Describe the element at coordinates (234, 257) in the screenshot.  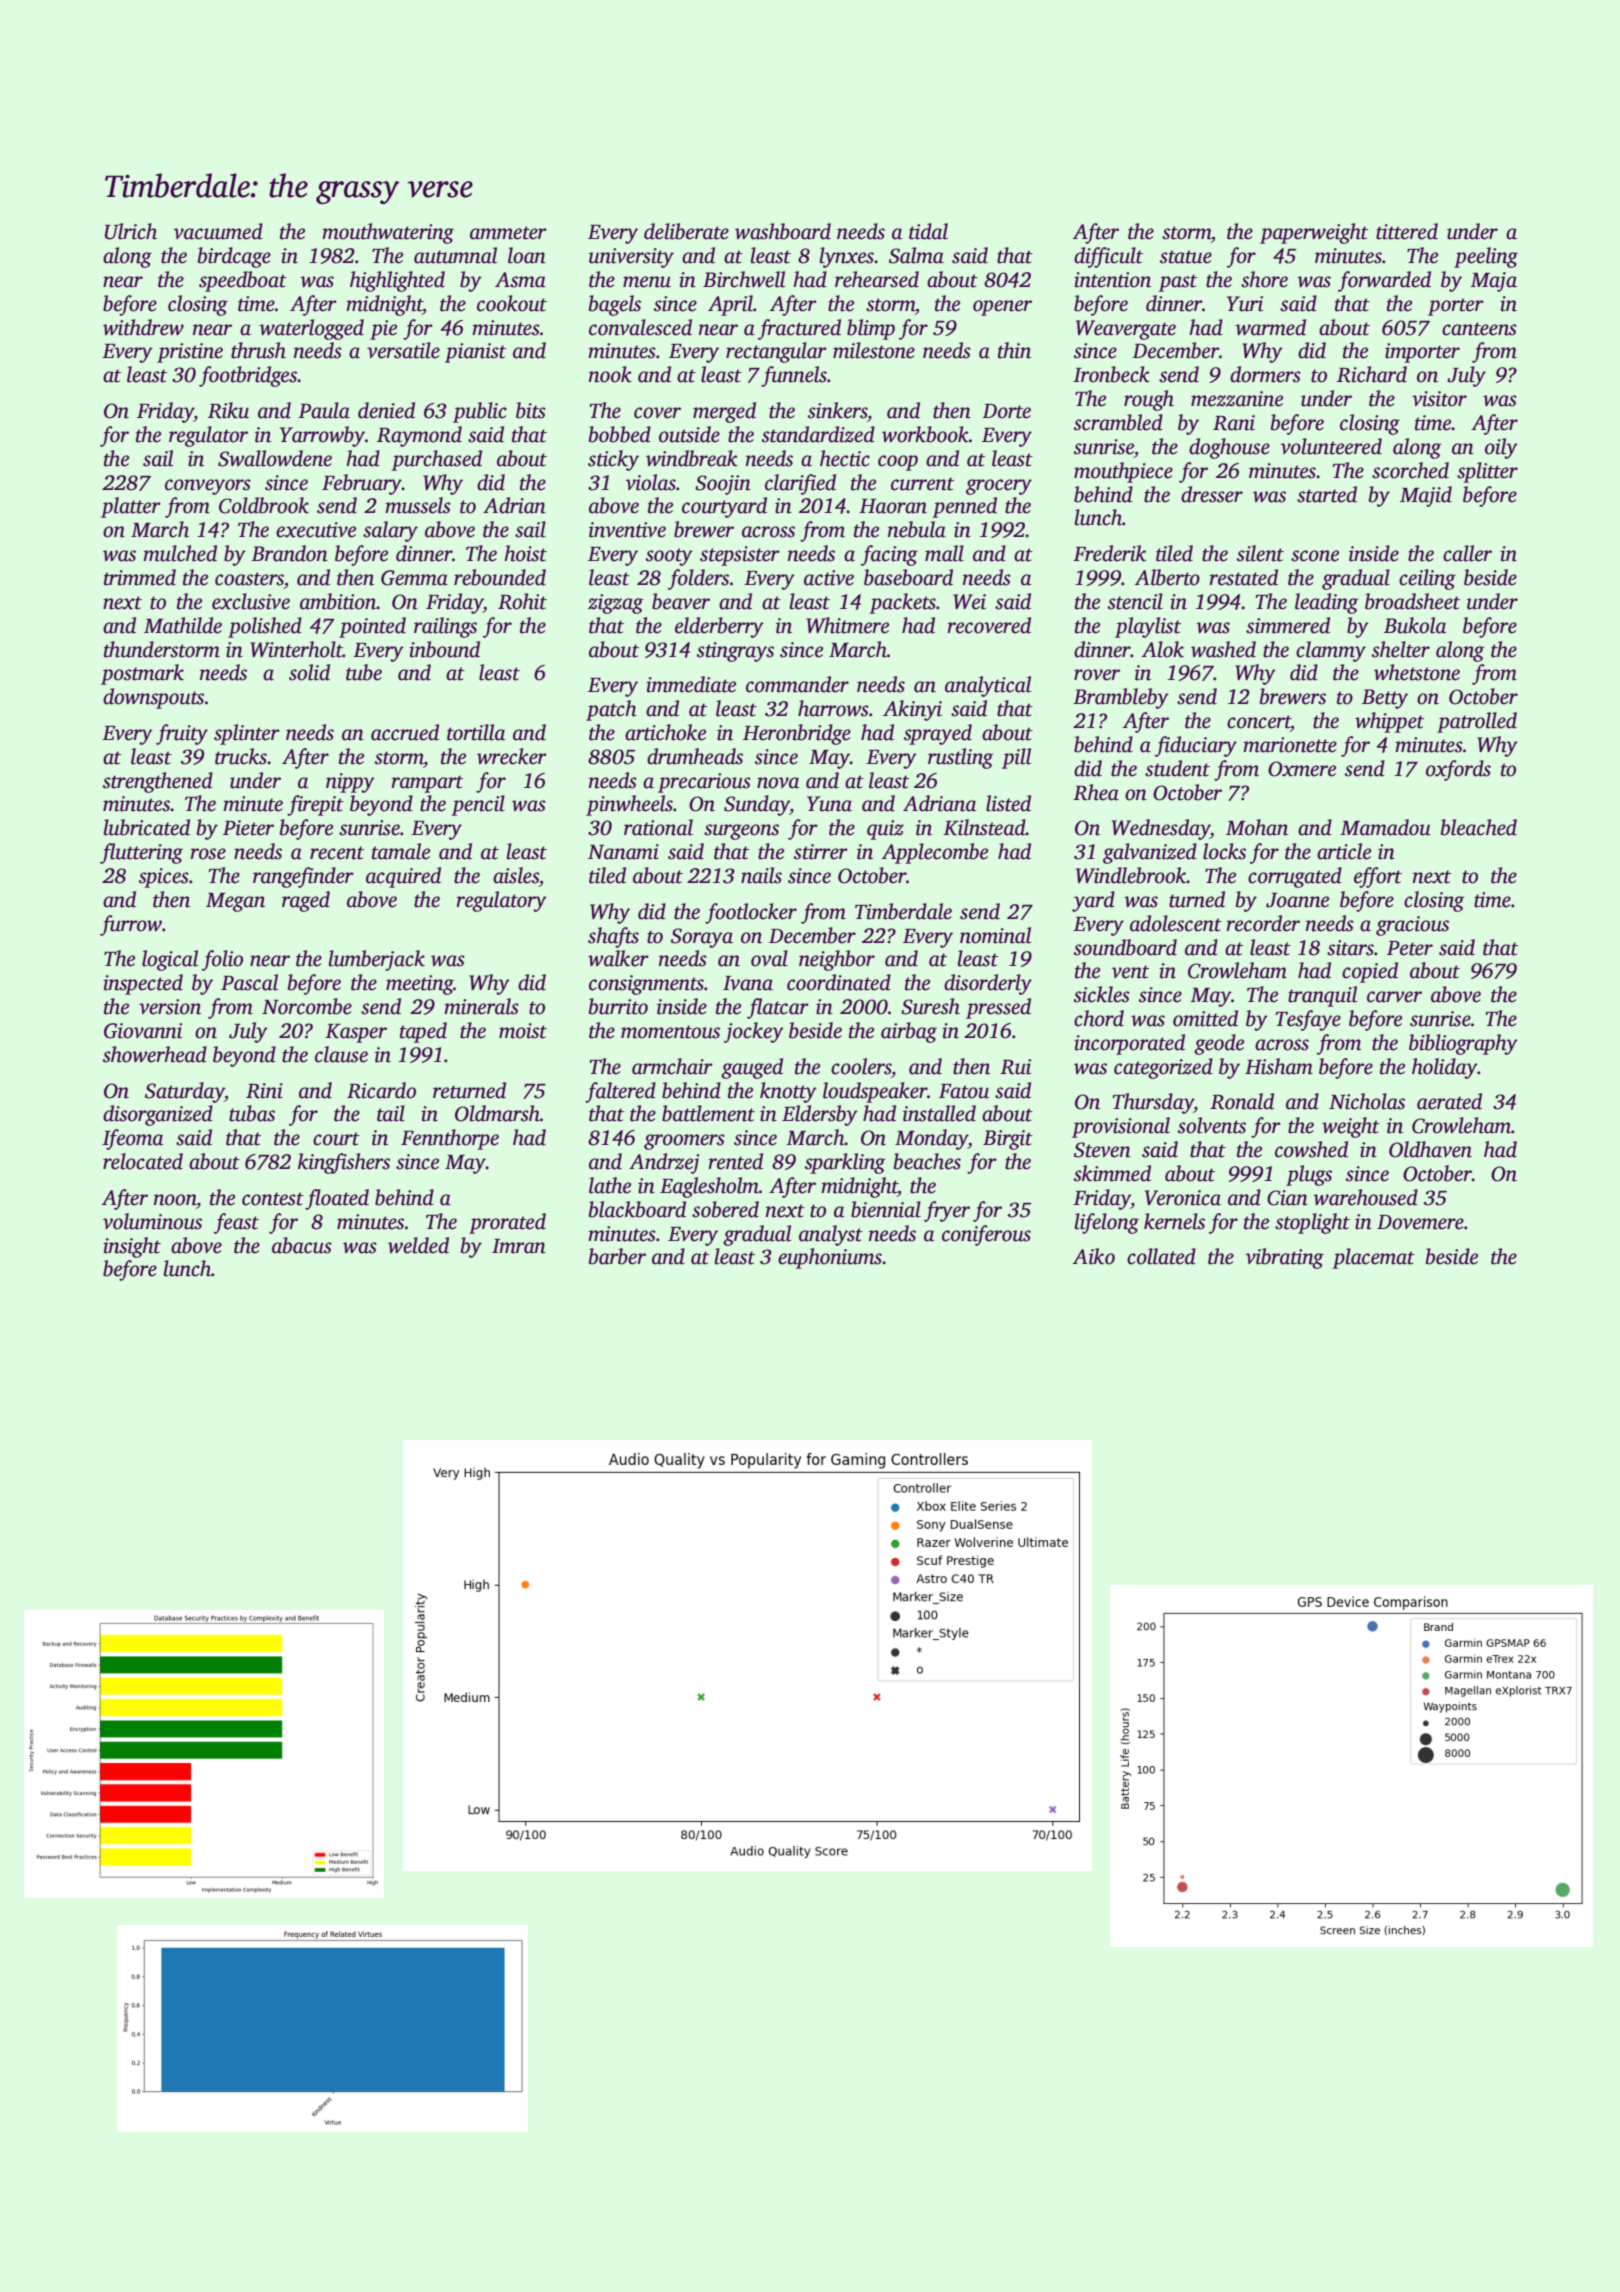
I see `birdcage` at that location.
